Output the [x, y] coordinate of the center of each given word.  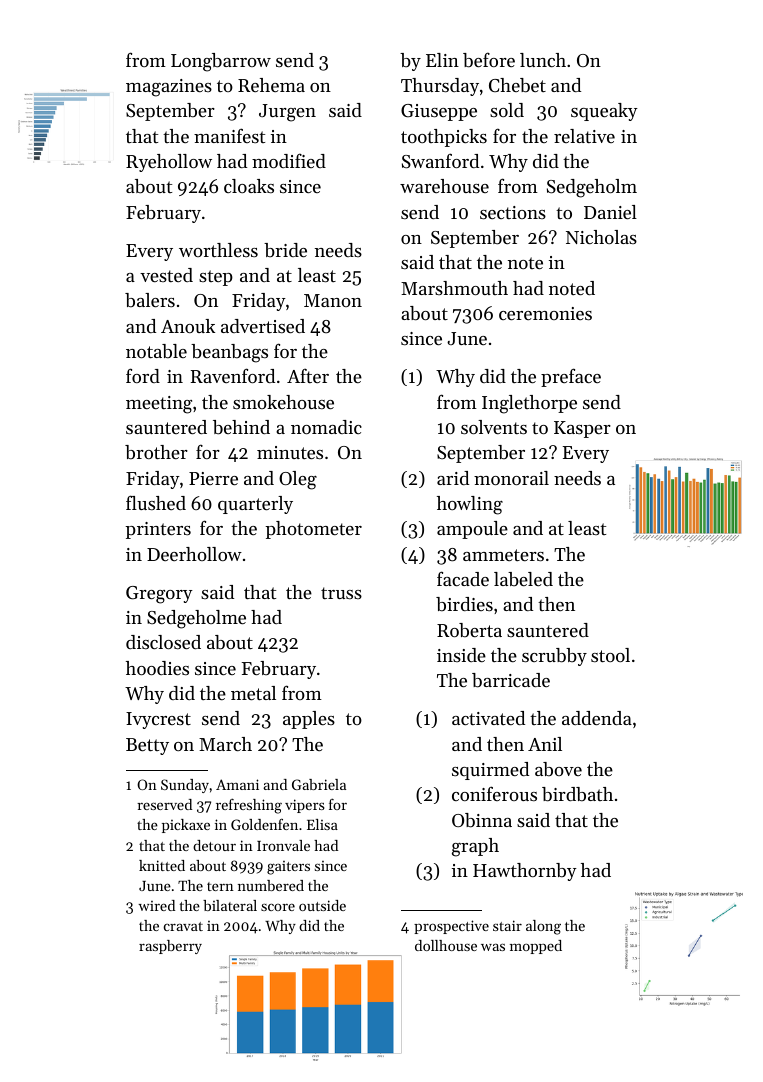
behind [241, 427]
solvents [494, 427]
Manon [333, 300]
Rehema [271, 85]
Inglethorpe [529, 404]
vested [166, 275]
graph [475, 847]
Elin [442, 60]
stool [610, 655]
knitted [162, 865]
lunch [543, 60]
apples [309, 720]
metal [253, 693]
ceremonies [545, 313]
